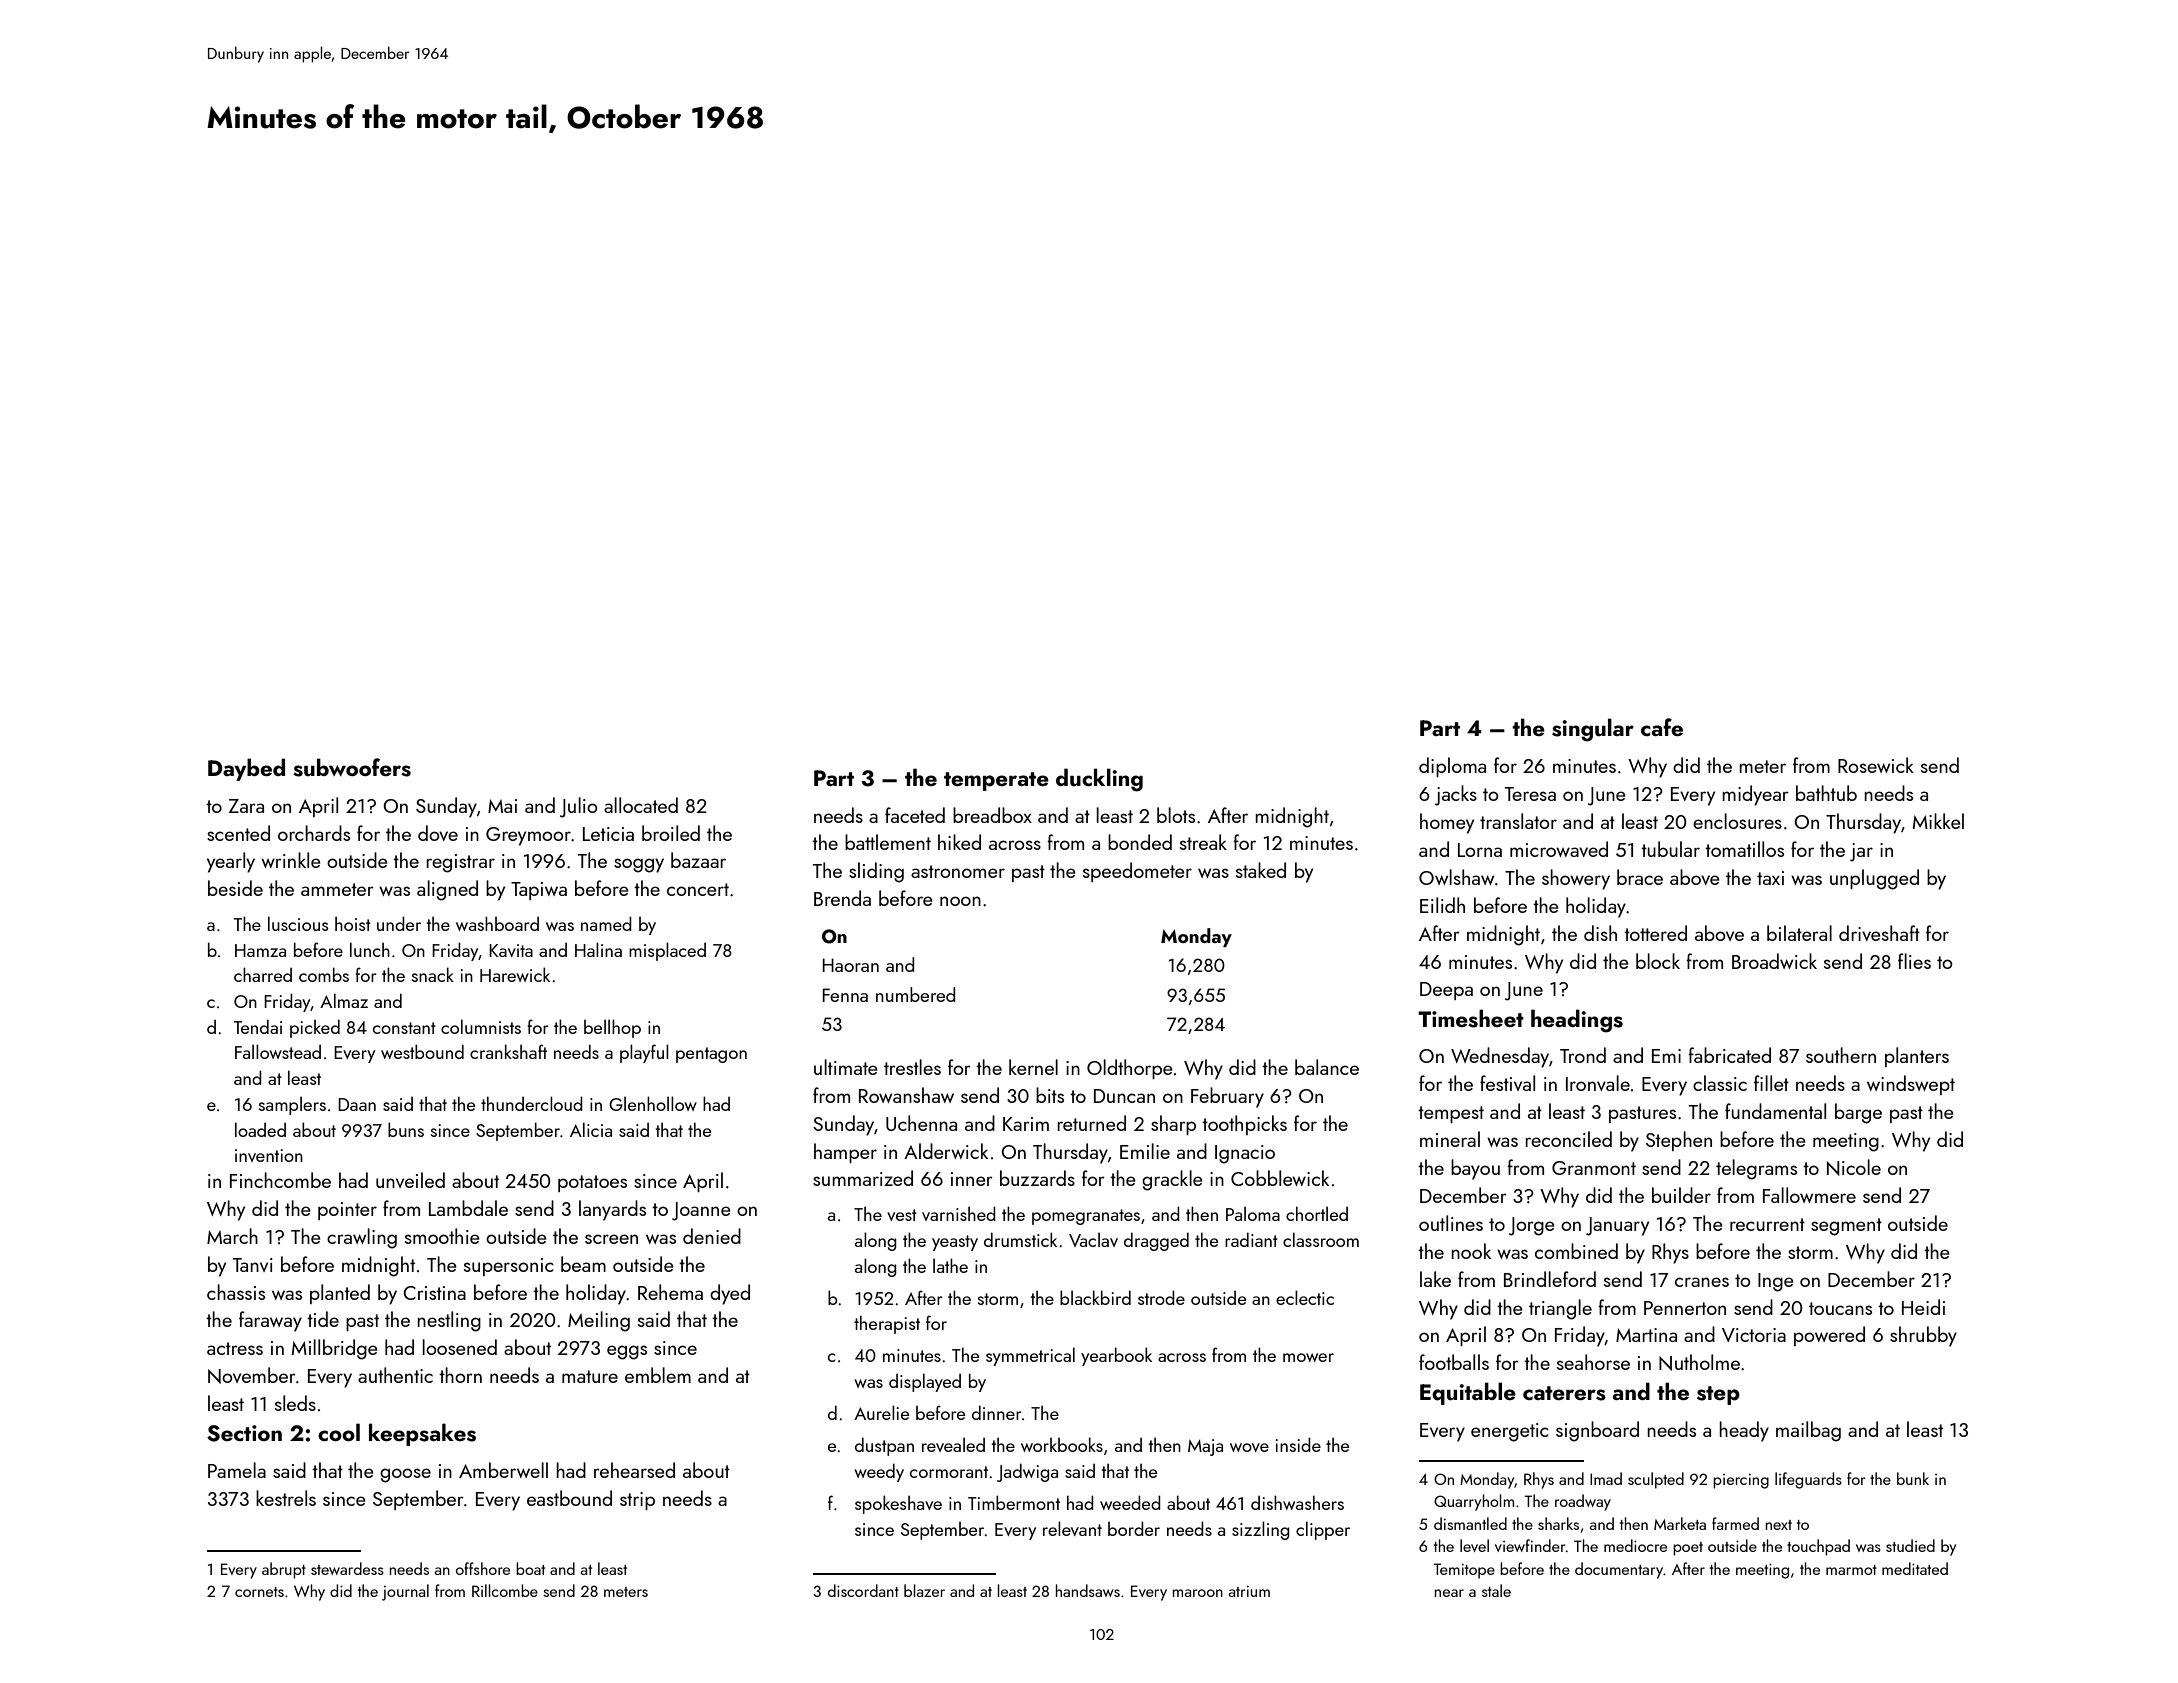 Image resolution: width=2178 pixels, height=1683 pixels. Describe the element at coordinates (1205, 1447) in the screenshot. I see `Maja` at that location.
